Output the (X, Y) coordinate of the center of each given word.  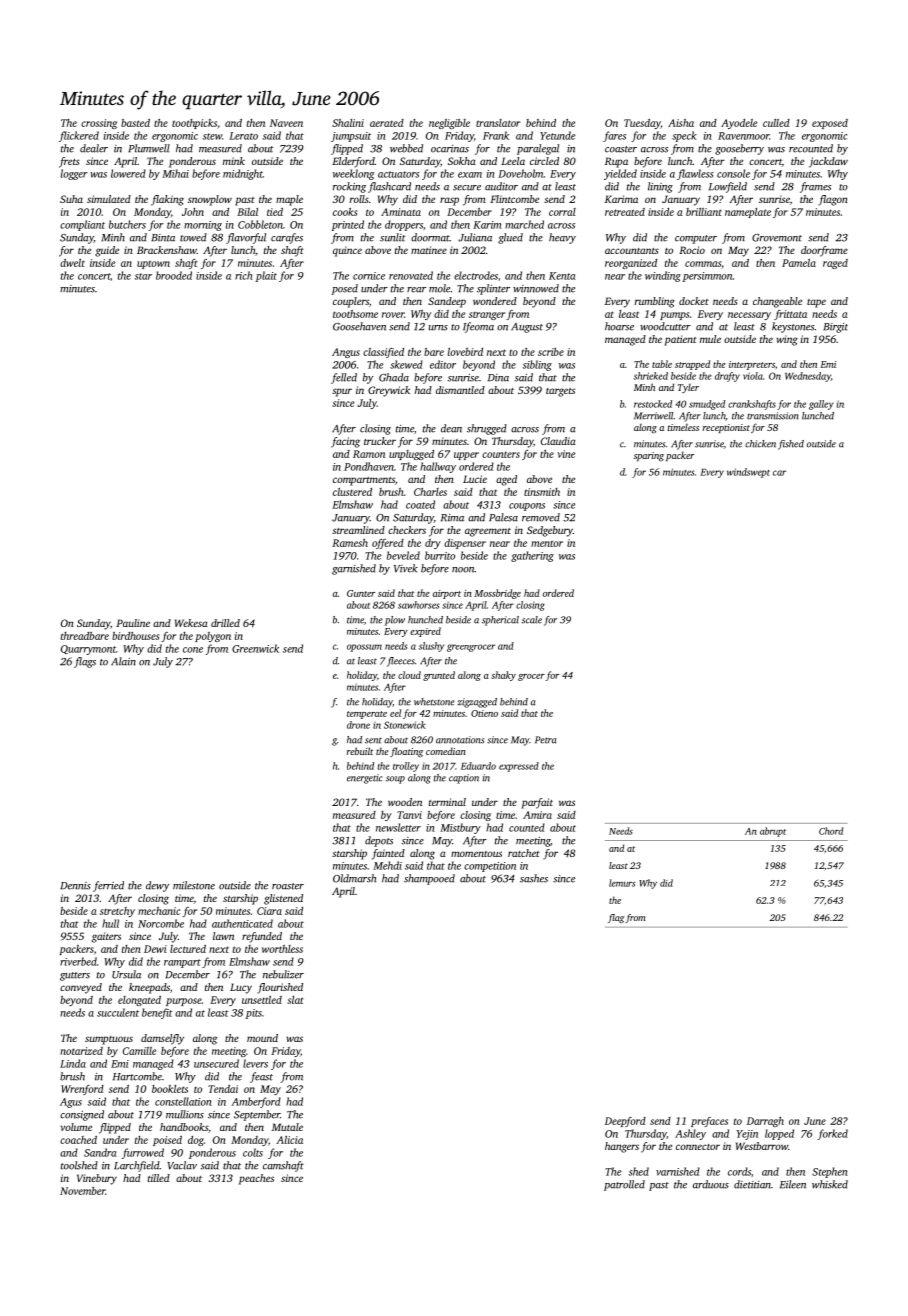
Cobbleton (260, 224)
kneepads (149, 988)
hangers (622, 1147)
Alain (123, 661)
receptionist (726, 428)
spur (342, 392)
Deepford (625, 1122)
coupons (527, 507)
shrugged (487, 429)
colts (253, 1152)
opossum (364, 648)
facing (345, 442)
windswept (748, 473)
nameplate (748, 213)
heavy (562, 238)
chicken (760, 444)
